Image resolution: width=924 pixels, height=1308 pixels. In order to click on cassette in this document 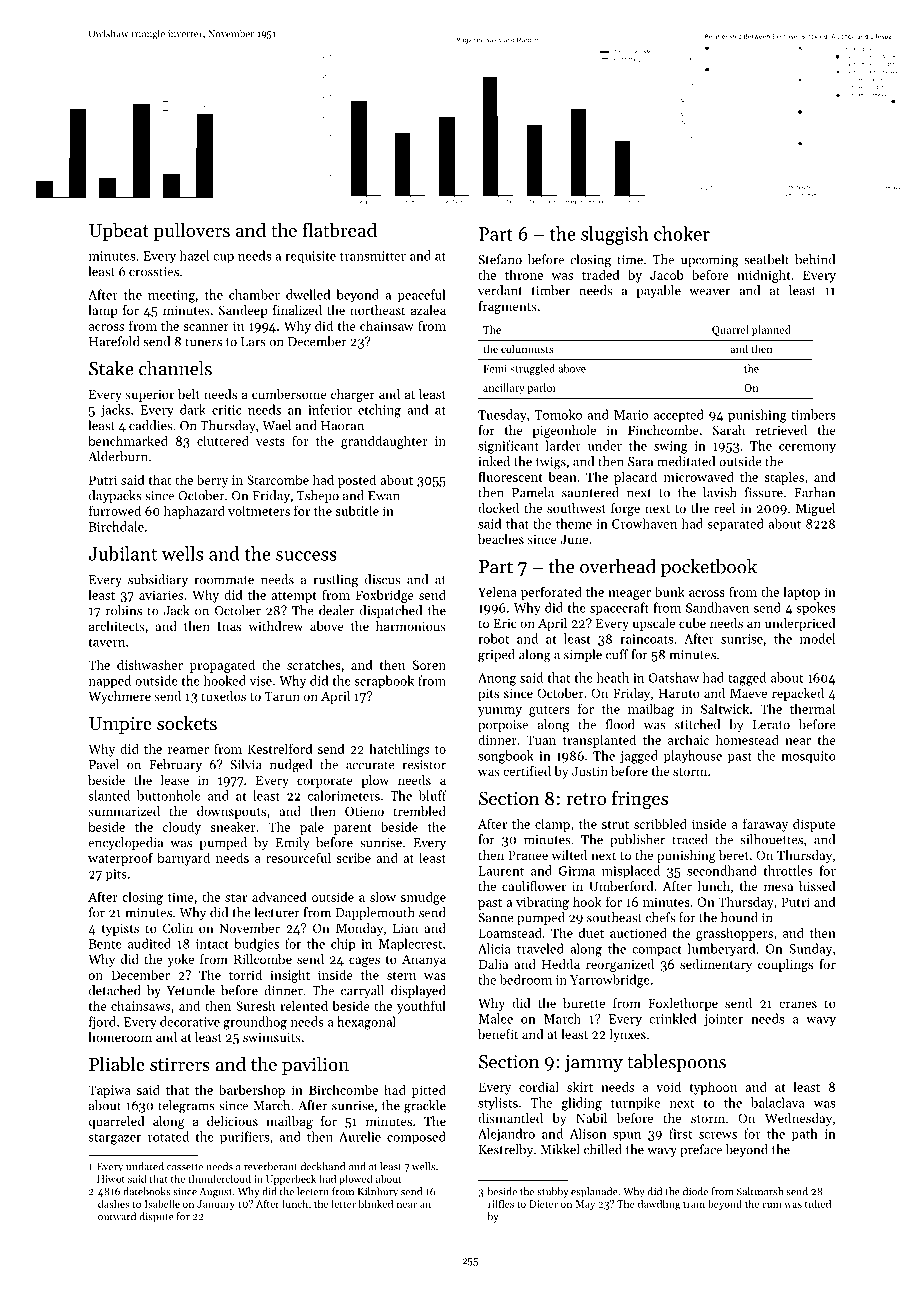, I will do `click(185, 1167)`.
